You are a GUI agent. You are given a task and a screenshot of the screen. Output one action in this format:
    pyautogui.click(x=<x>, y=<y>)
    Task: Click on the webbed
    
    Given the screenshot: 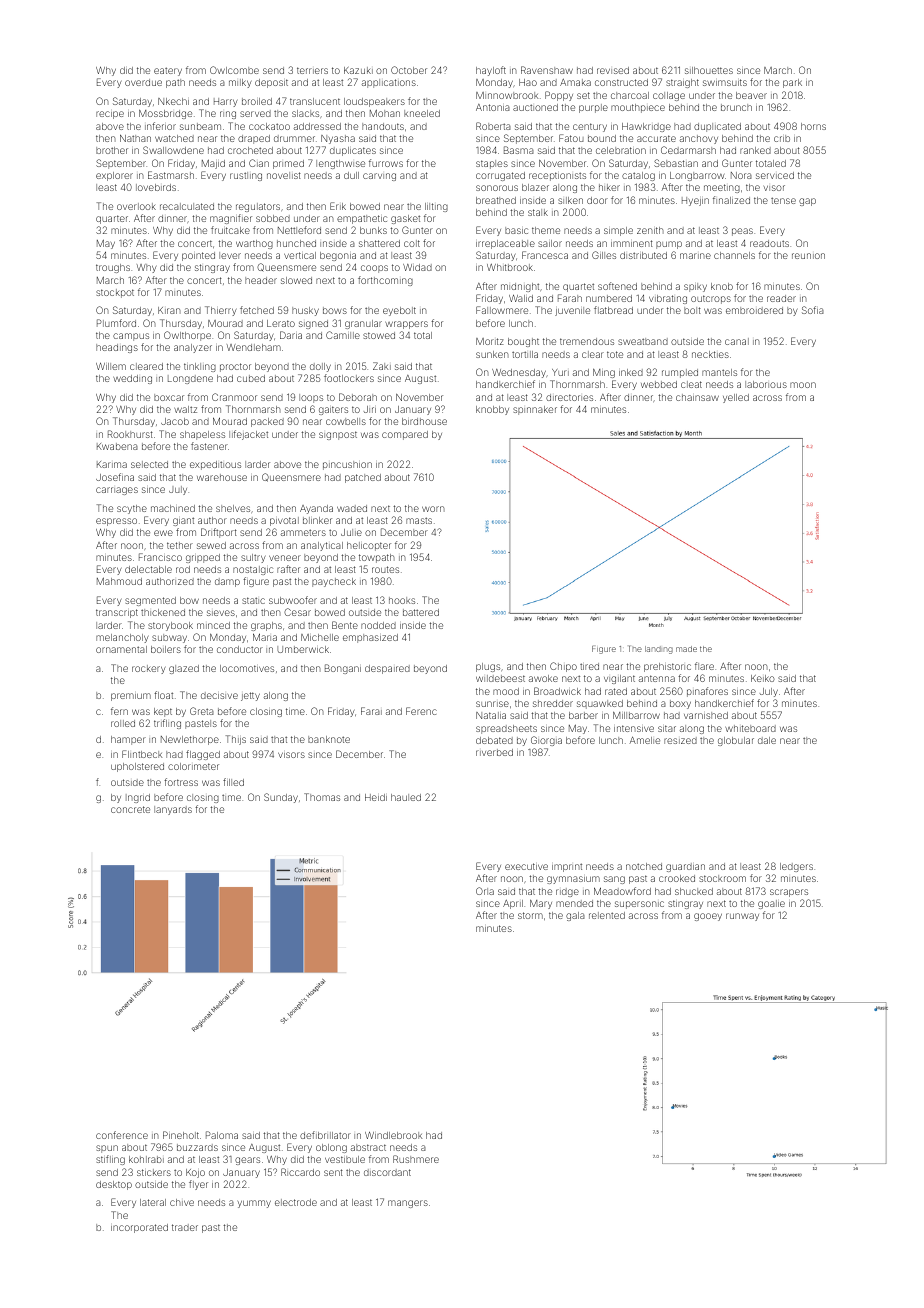 What is the action you would take?
    pyautogui.click(x=659, y=384)
